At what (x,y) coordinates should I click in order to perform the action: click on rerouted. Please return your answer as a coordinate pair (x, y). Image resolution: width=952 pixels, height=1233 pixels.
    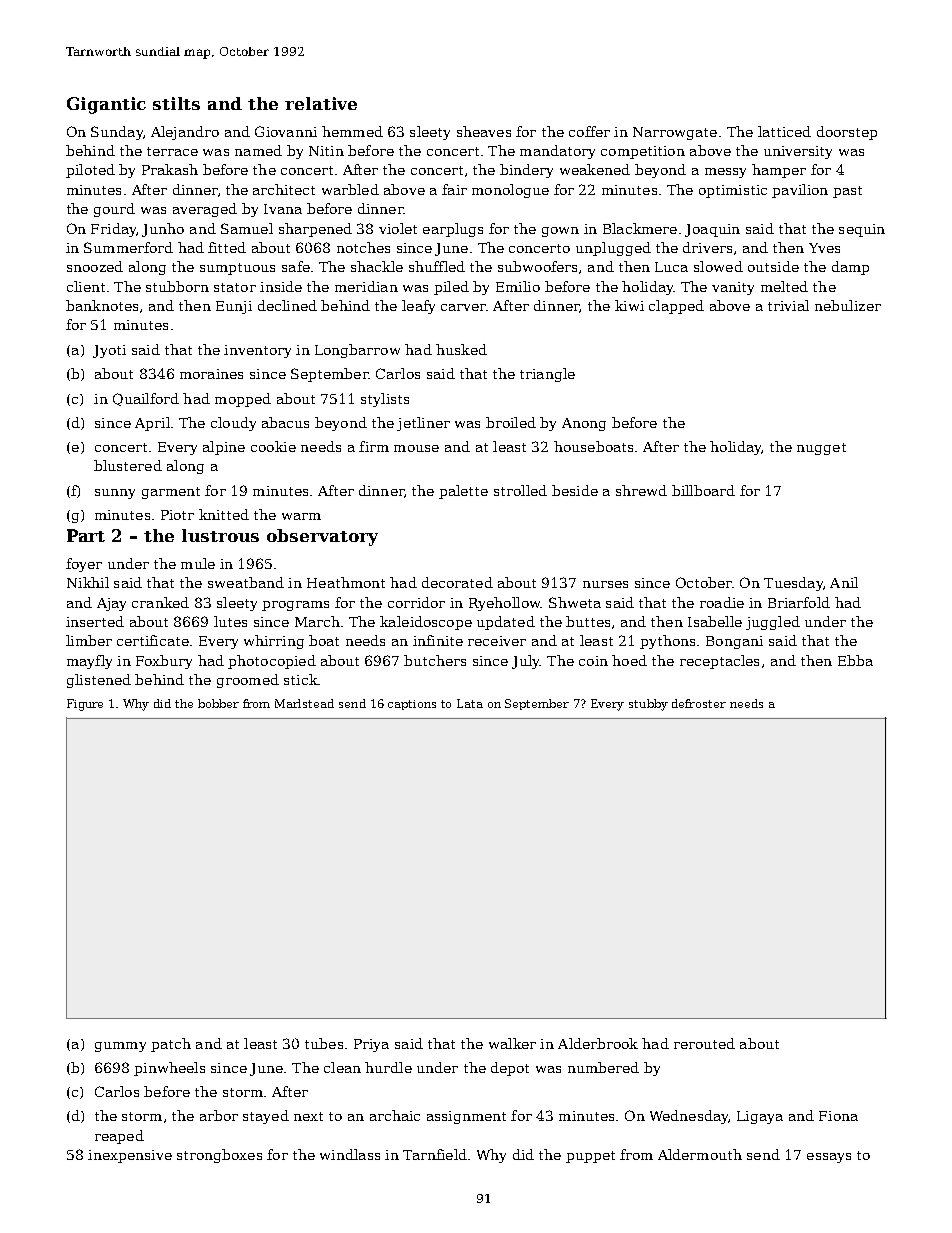
    Looking at the image, I should click on (704, 1043).
